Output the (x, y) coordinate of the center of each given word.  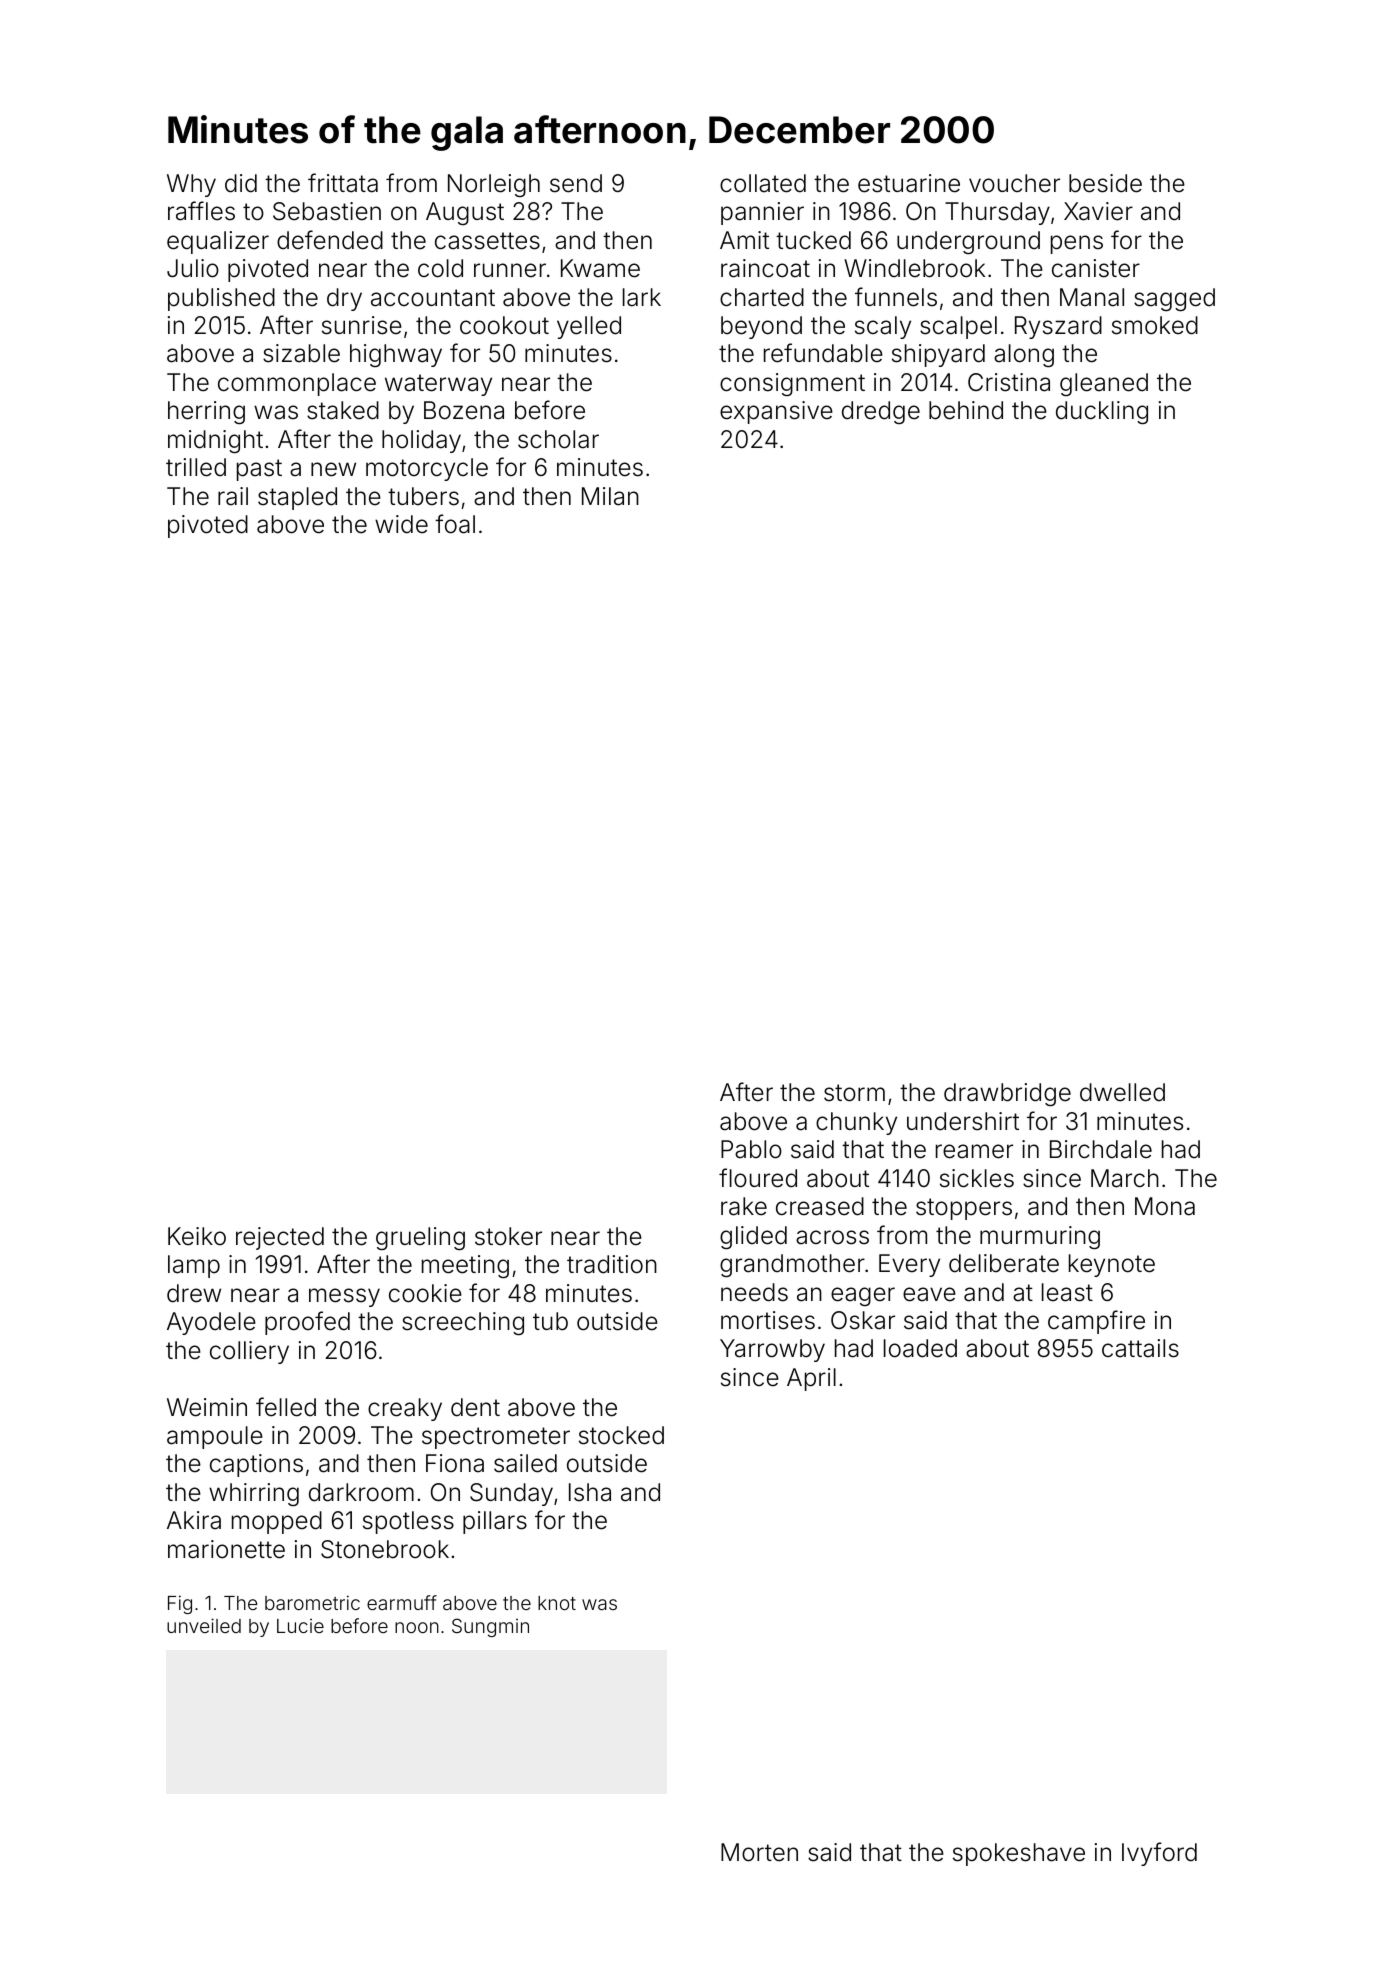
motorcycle (427, 469)
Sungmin (490, 1627)
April (811, 1379)
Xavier (1098, 211)
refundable (823, 353)
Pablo (751, 1149)
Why (191, 185)
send (576, 183)
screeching (463, 1323)
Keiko (197, 1236)
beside (1105, 183)
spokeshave (1019, 1854)
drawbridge (1007, 1094)
